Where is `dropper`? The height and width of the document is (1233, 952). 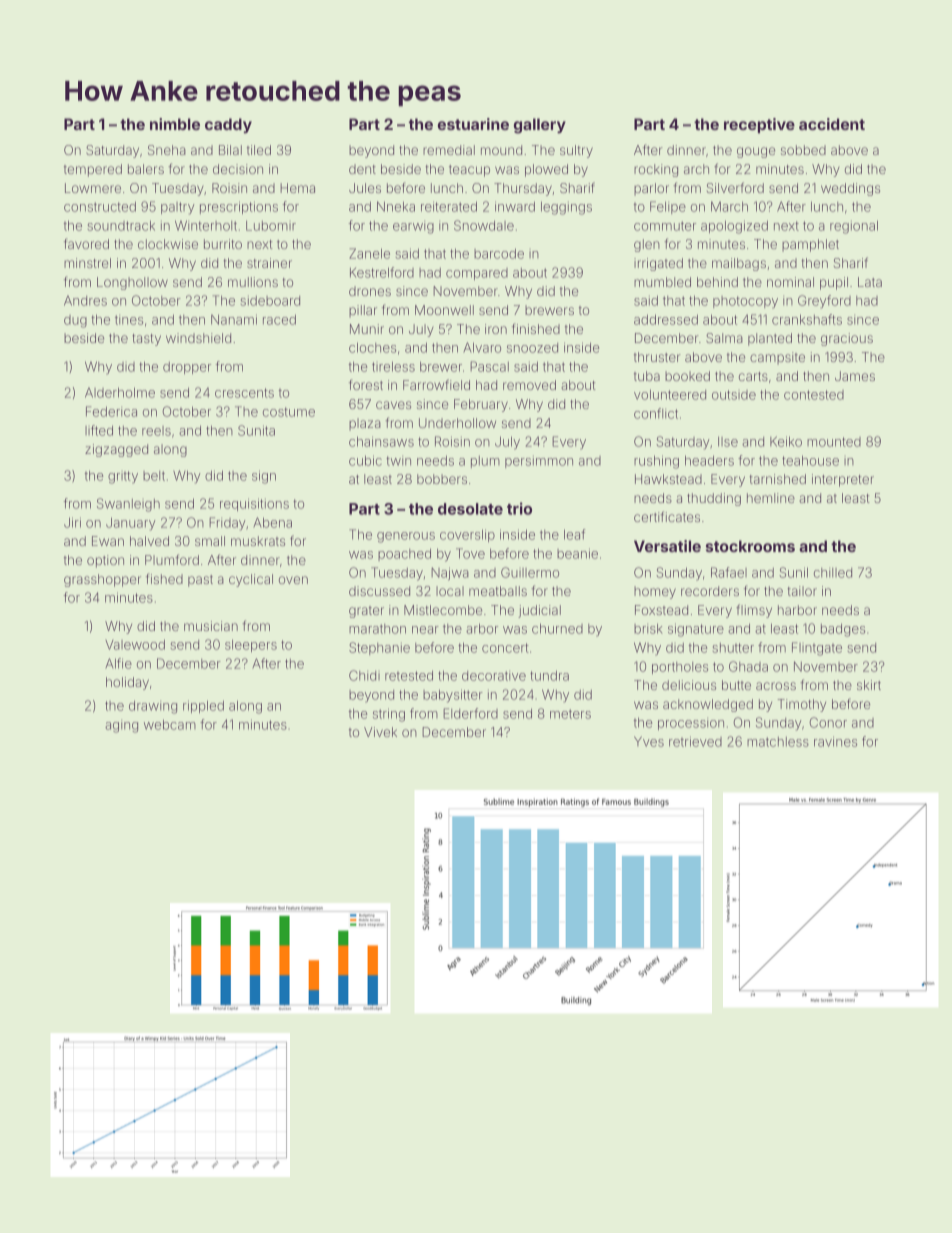
dropper is located at coordinates (187, 368).
